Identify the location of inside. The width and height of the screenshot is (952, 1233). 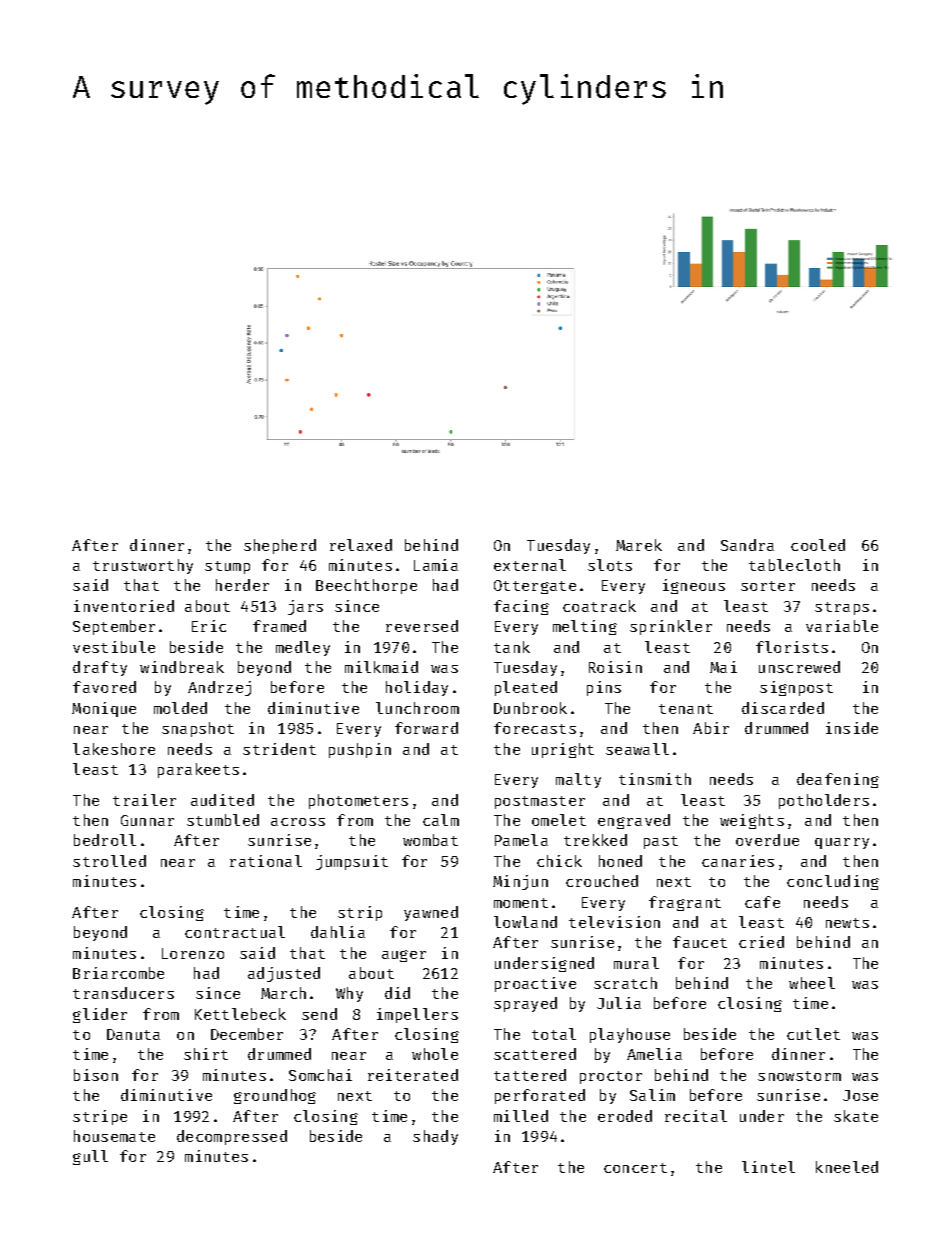
(852, 728).
